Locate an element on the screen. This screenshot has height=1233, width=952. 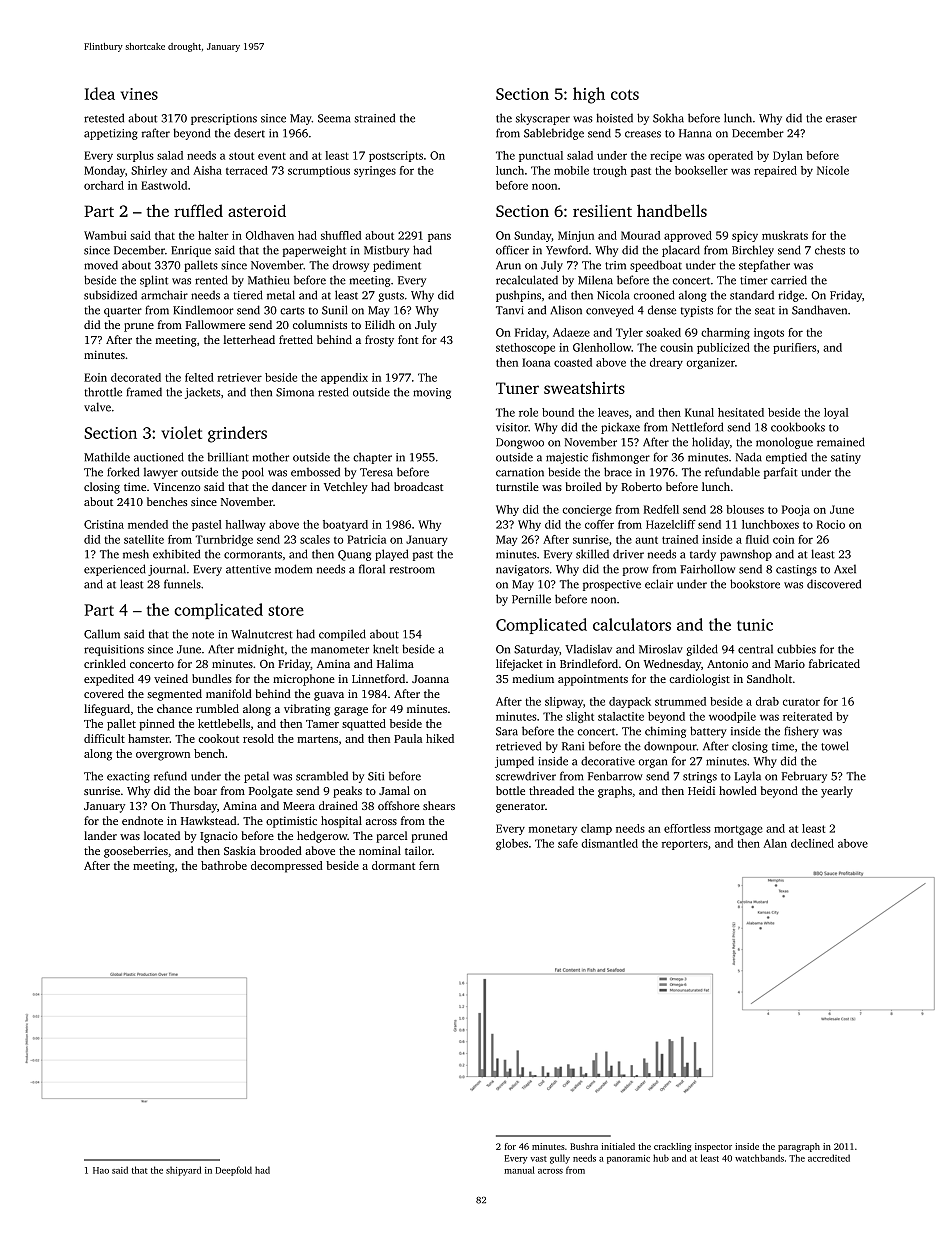
fern is located at coordinates (429, 865).
